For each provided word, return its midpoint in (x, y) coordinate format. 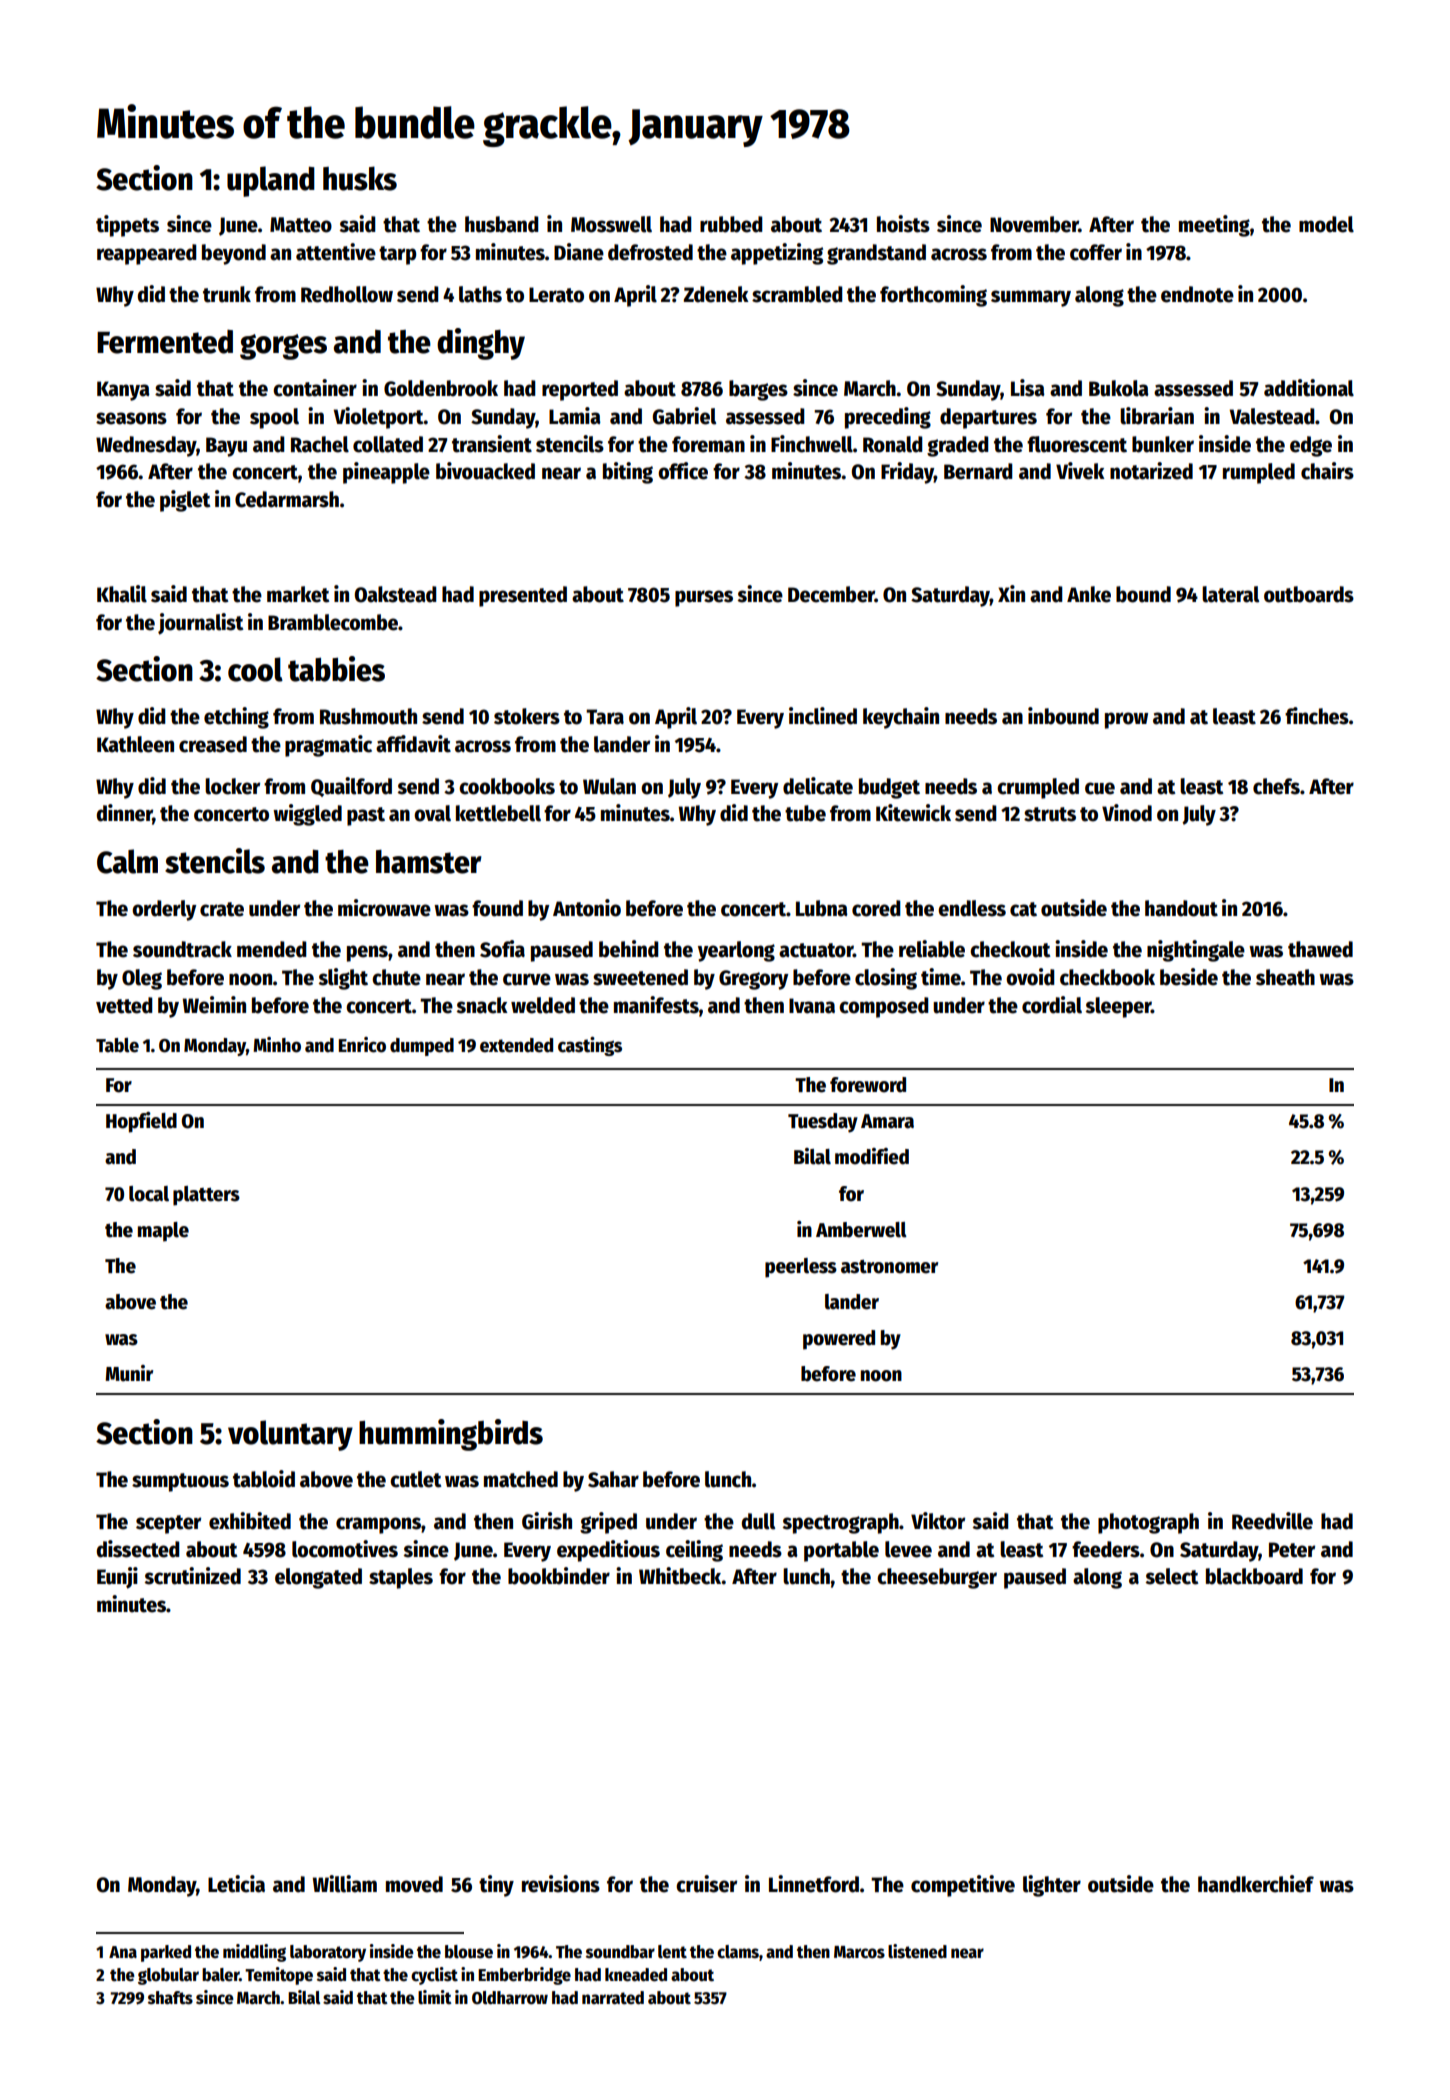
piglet (185, 501)
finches (1317, 716)
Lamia (575, 416)
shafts (170, 1998)
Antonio (587, 908)
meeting (1214, 226)
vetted (124, 1005)
